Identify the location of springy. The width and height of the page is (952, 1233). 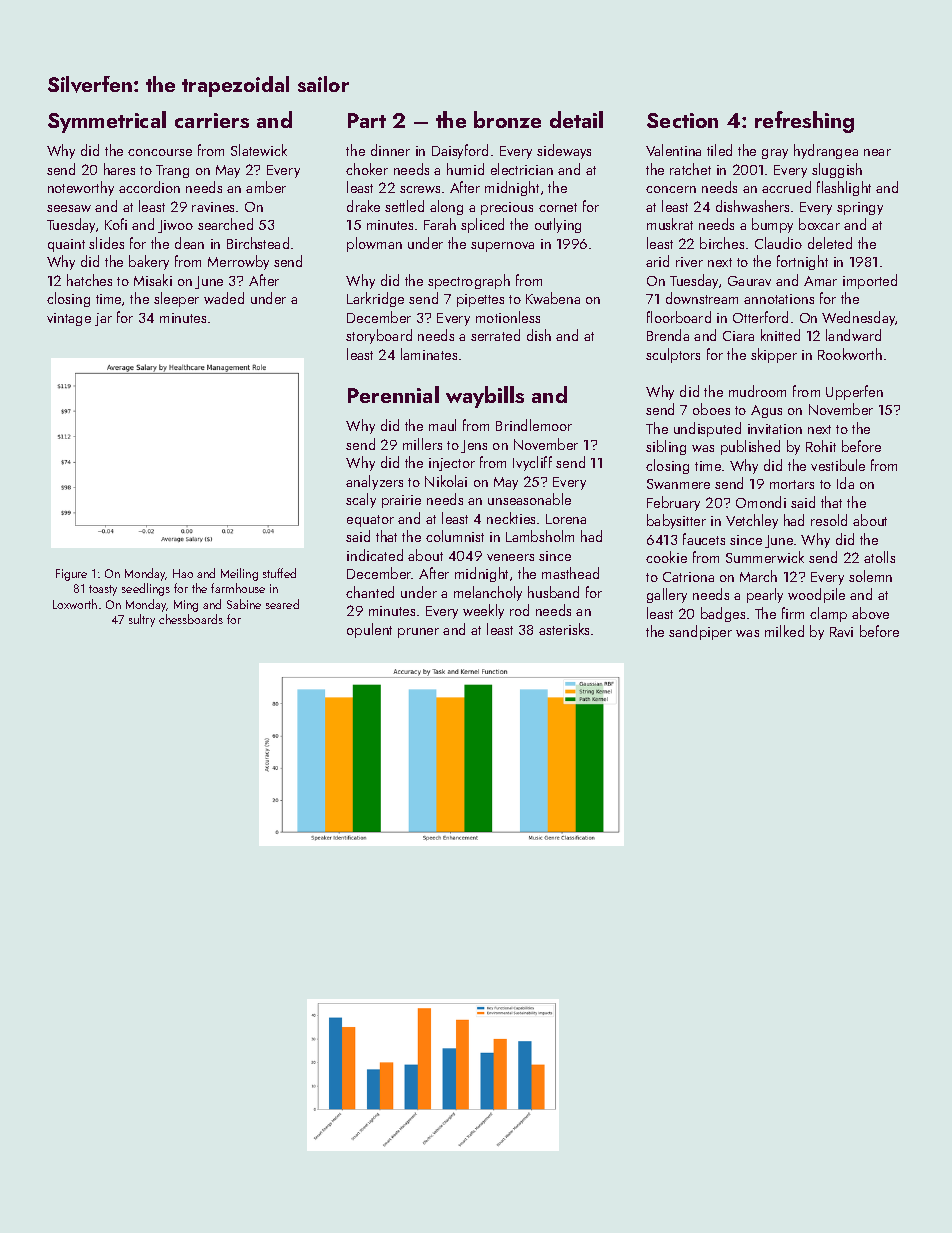
(860, 208).
